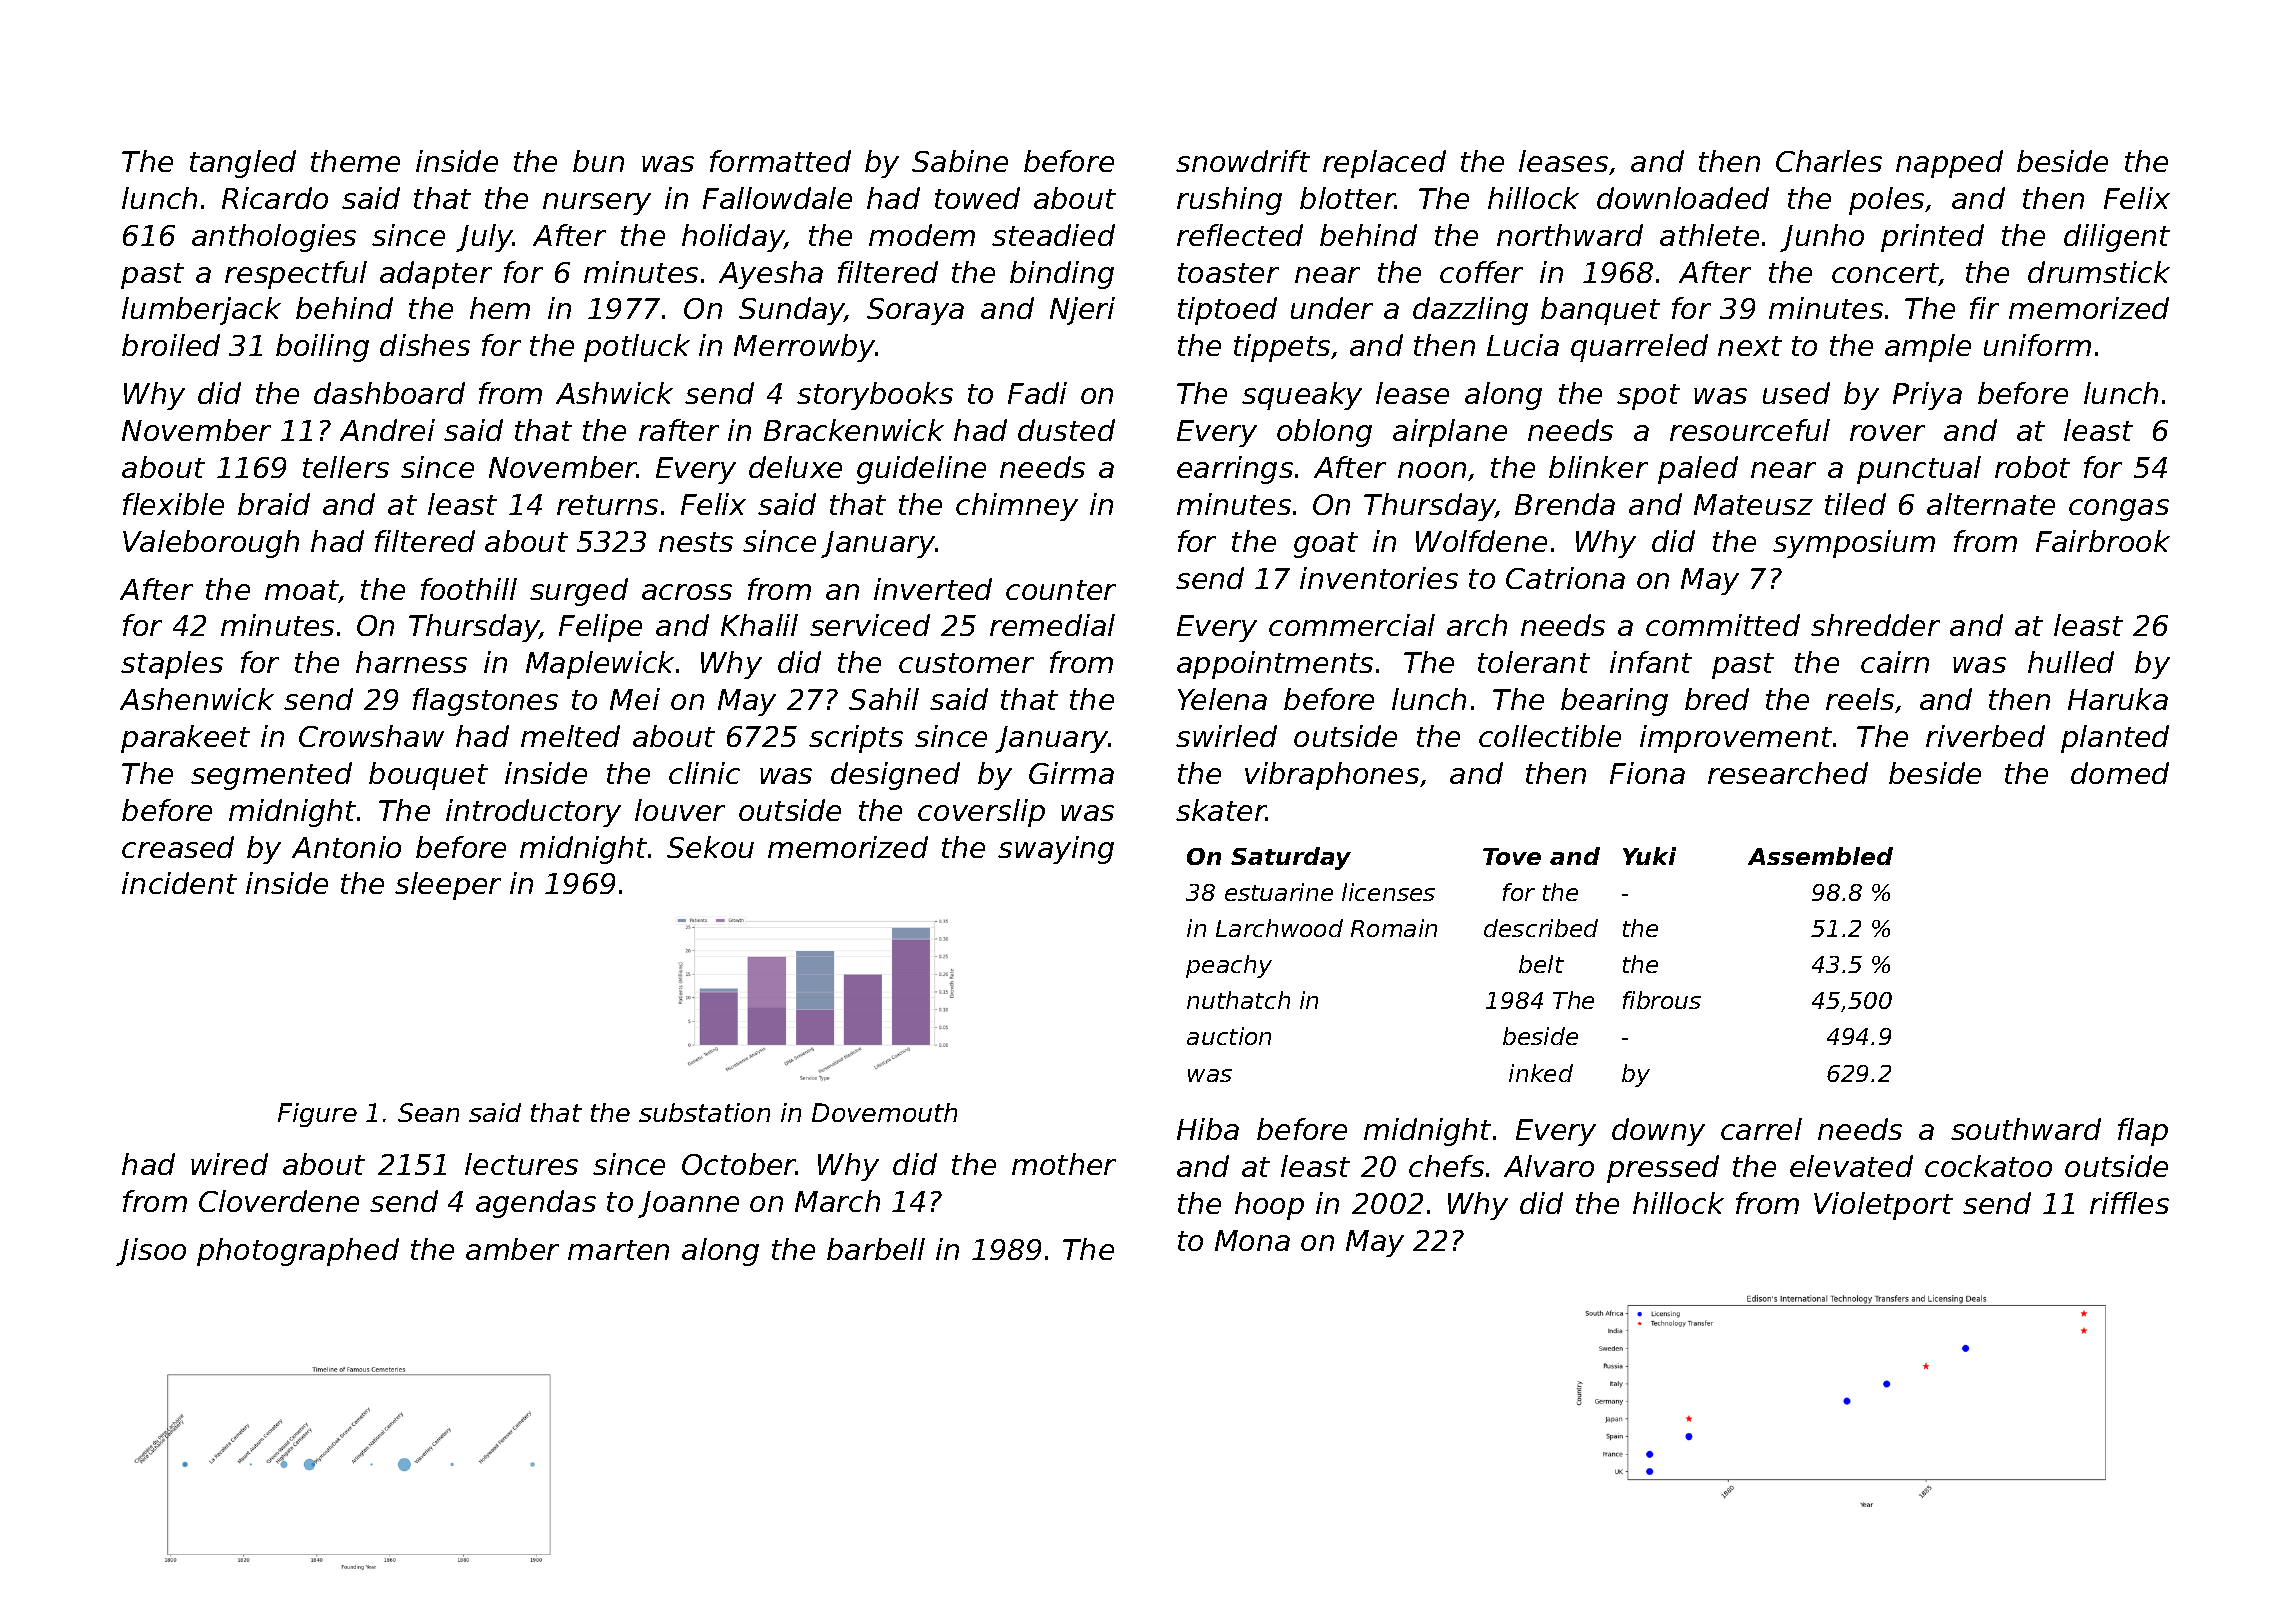 This screenshot has width=2292, height=1620. Describe the element at coordinates (1649, 856) in the screenshot. I see `Yuki` at that location.
